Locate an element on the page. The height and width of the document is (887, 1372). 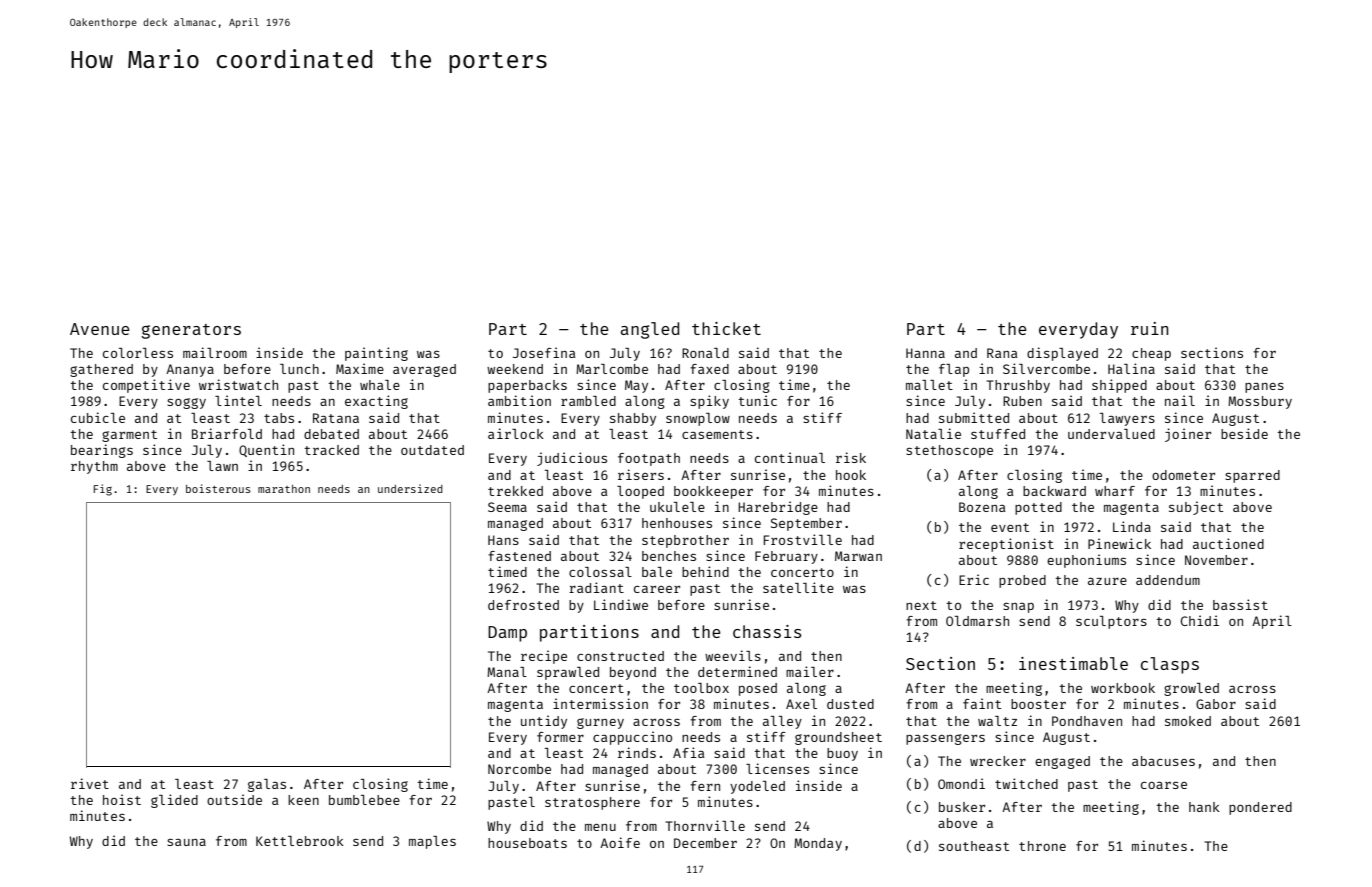
Kettlebrook is located at coordinates (300, 841).
